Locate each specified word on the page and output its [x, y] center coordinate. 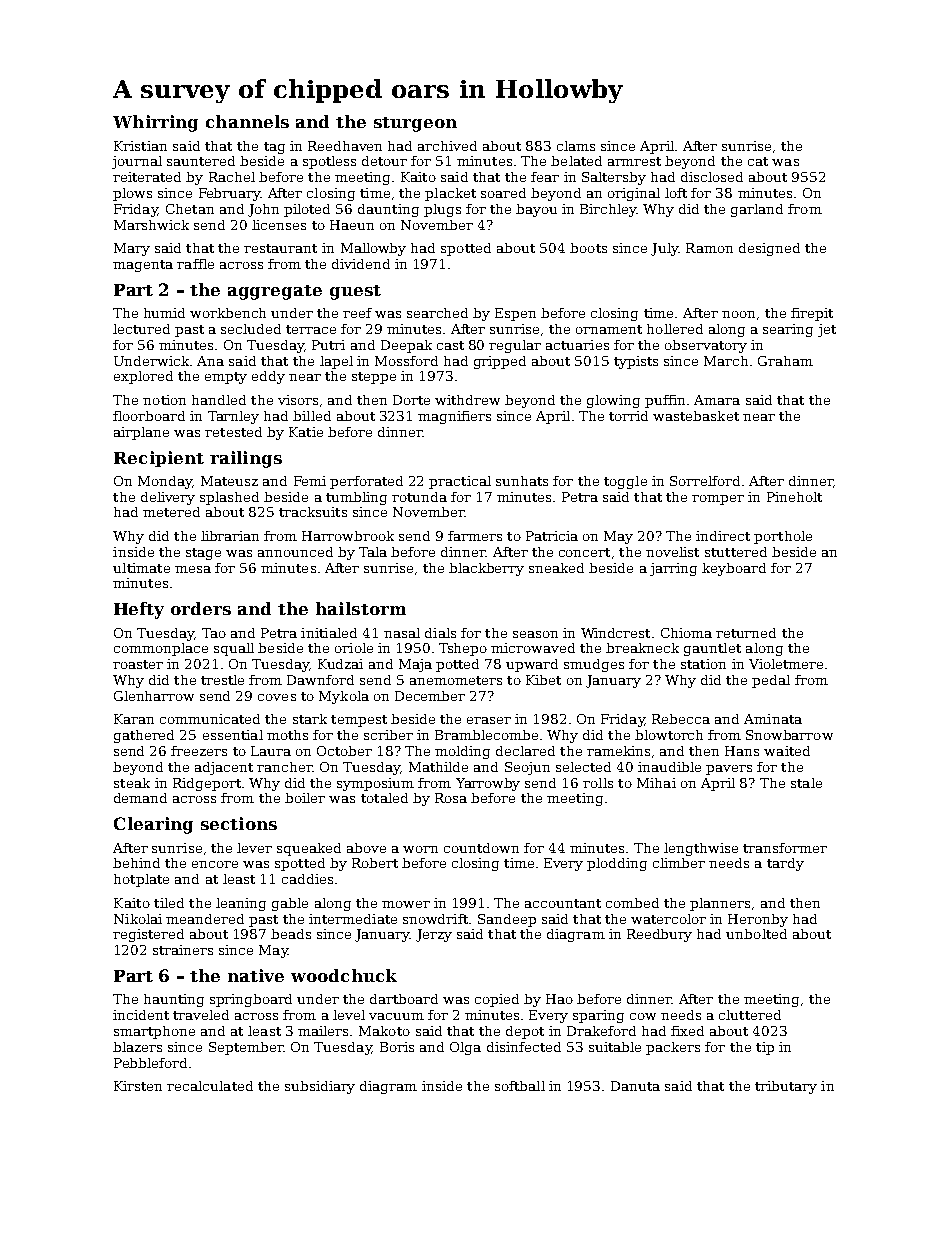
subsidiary [320, 1087]
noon [738, 314]
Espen [515, 314]
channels [247, 121]
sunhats [522, 481]
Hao [559, 999]
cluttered [750, 1015]
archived [447, 146]
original [634, 194]
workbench [228, 313]
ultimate [141, 568]
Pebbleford [150, 1063]
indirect [723, 536]
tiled [169, 903]
